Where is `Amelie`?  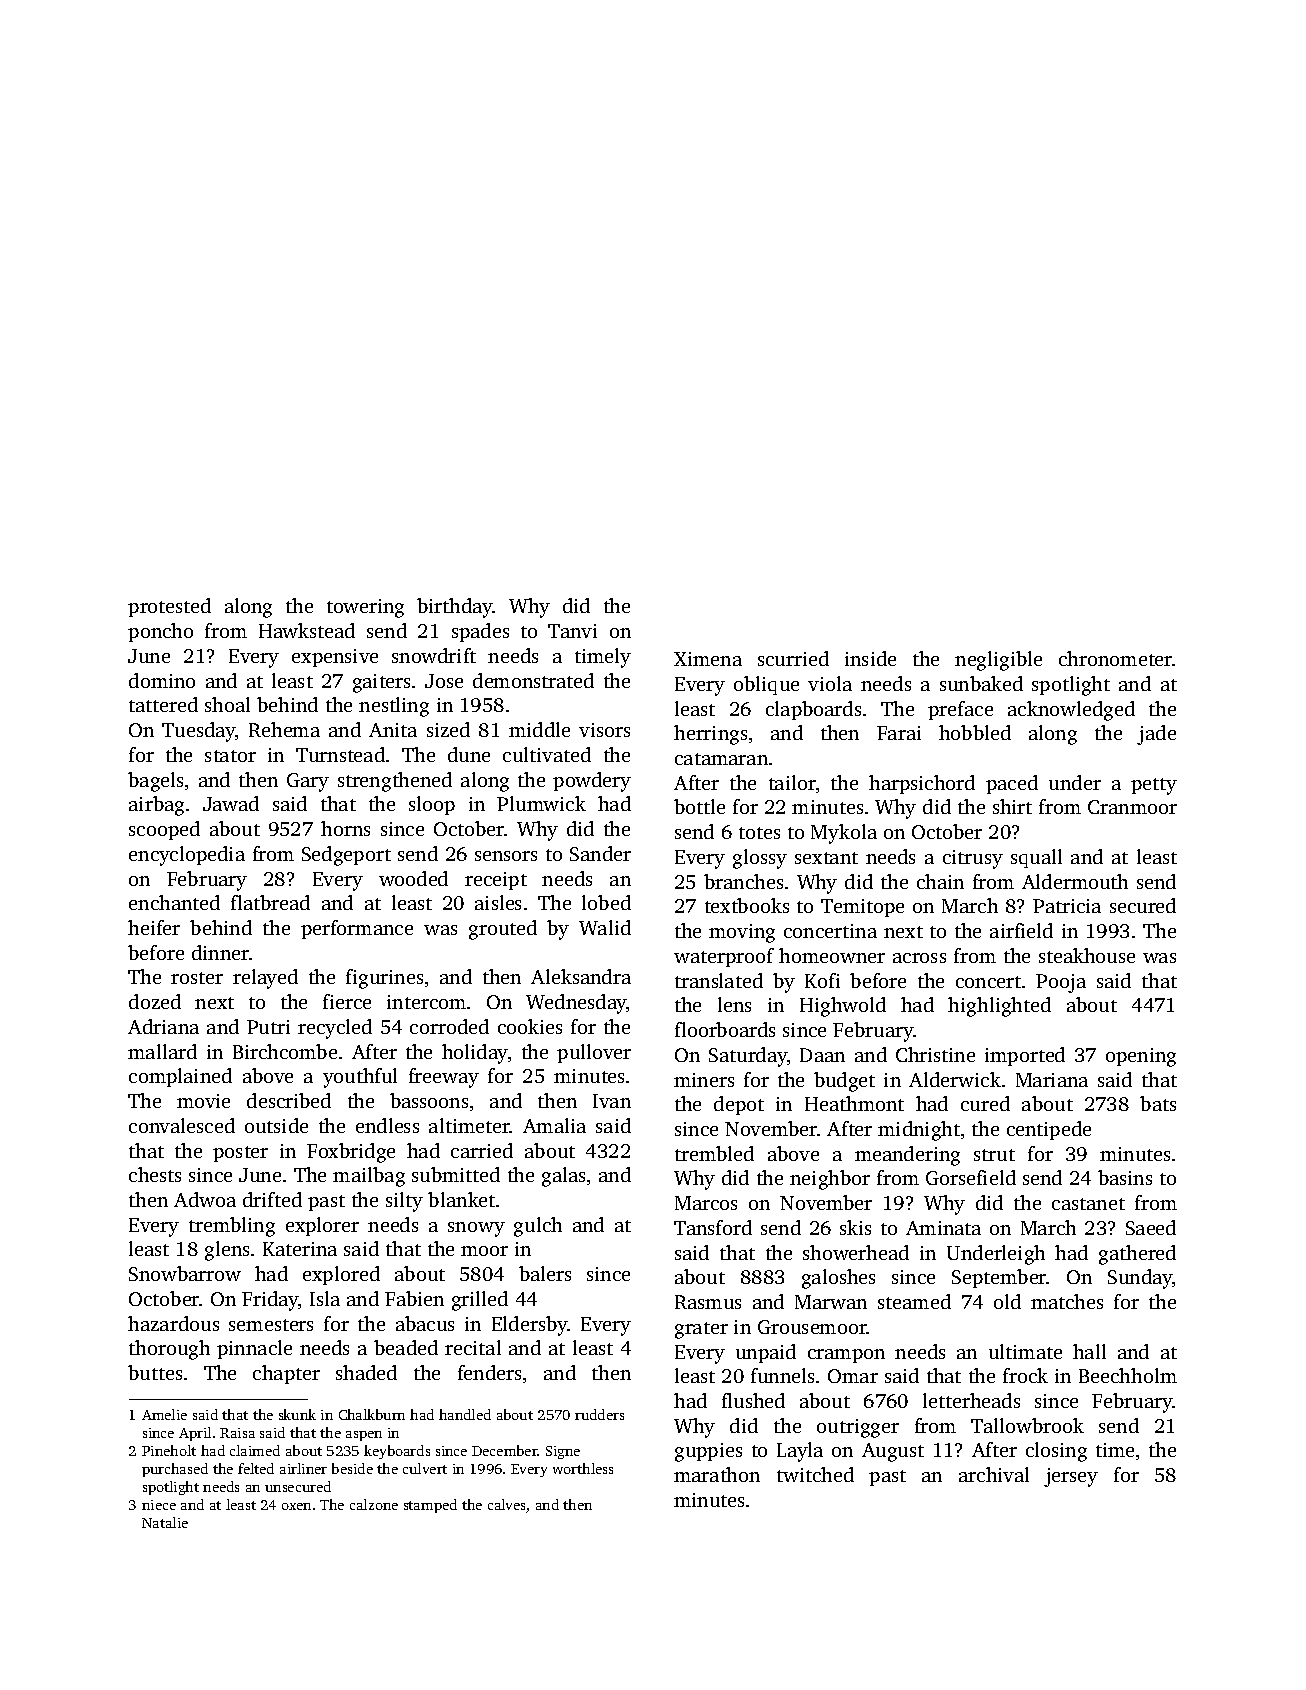
Amelie is located at coordinates (164, 1414).
